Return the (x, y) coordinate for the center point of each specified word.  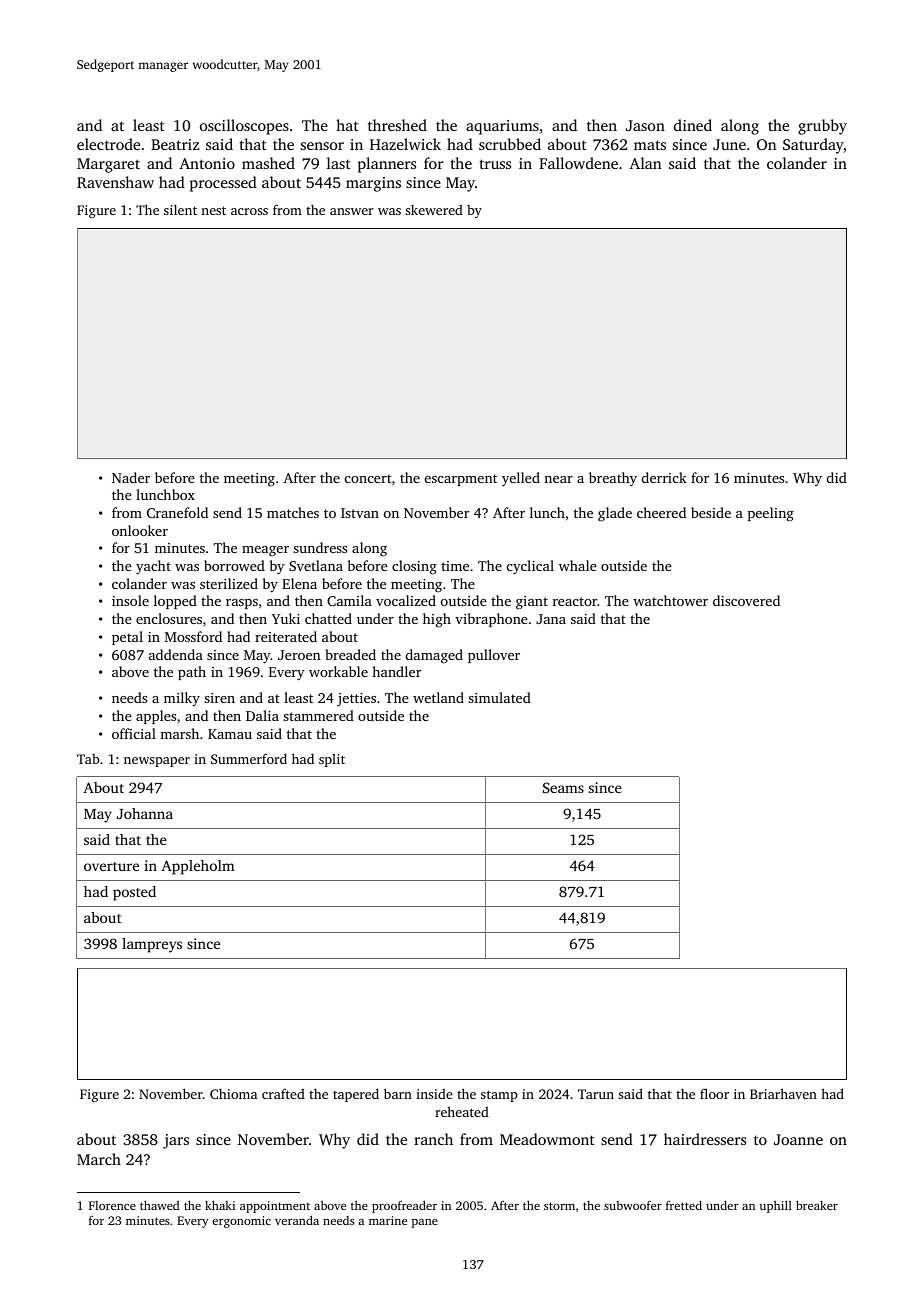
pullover (494, 656)
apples (156, 717)
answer (352, 211)
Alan (645, 163)
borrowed (234, 565)
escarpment (461, 480)
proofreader (404, 1206)
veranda (297, 1220)
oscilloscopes (244, 127)
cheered (661, 512)
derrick (664, 477)
